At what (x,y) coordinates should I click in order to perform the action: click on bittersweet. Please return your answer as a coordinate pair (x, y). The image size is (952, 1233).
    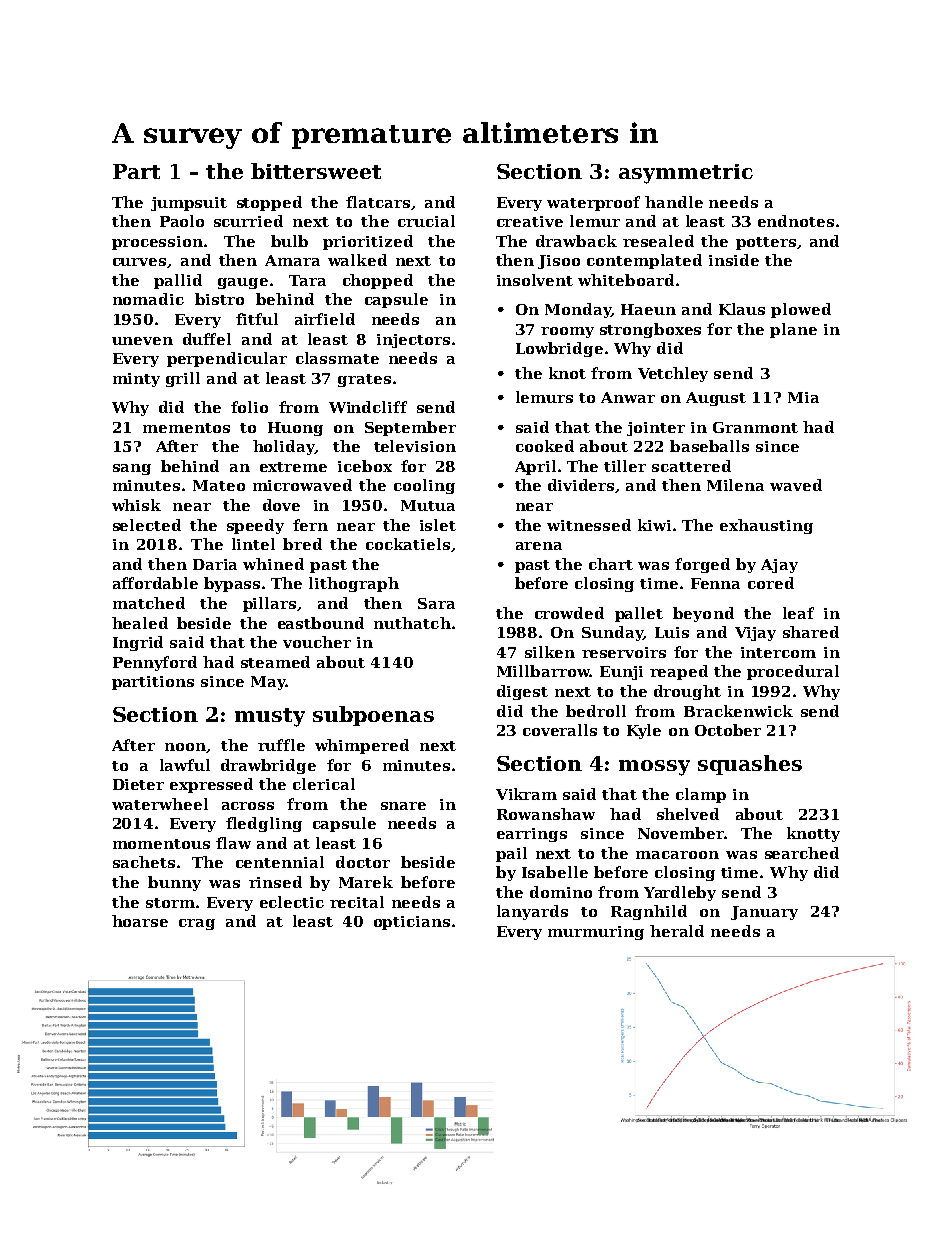
    Looking at the image, I should click on (316, 171).
